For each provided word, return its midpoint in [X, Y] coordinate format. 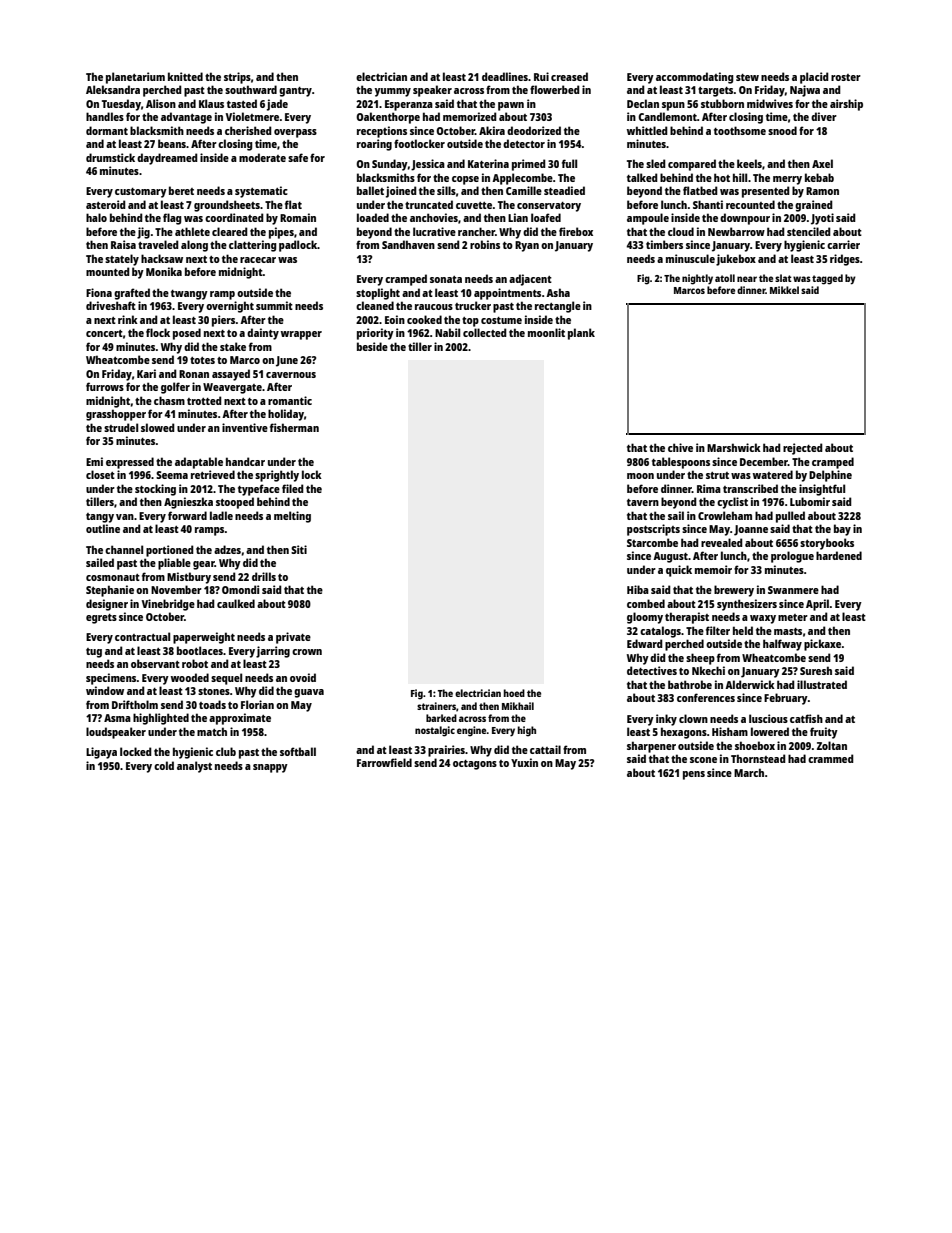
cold [164, 765]
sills [446, 190]
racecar [258, 260]
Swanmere [793, 590]
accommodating [695, 78]
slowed [158, 427]
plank [581, 334]
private [293, 638]
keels [749, 163]
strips [237, 78]
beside [372, 346]
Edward [645, 643]
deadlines [505, 76]
